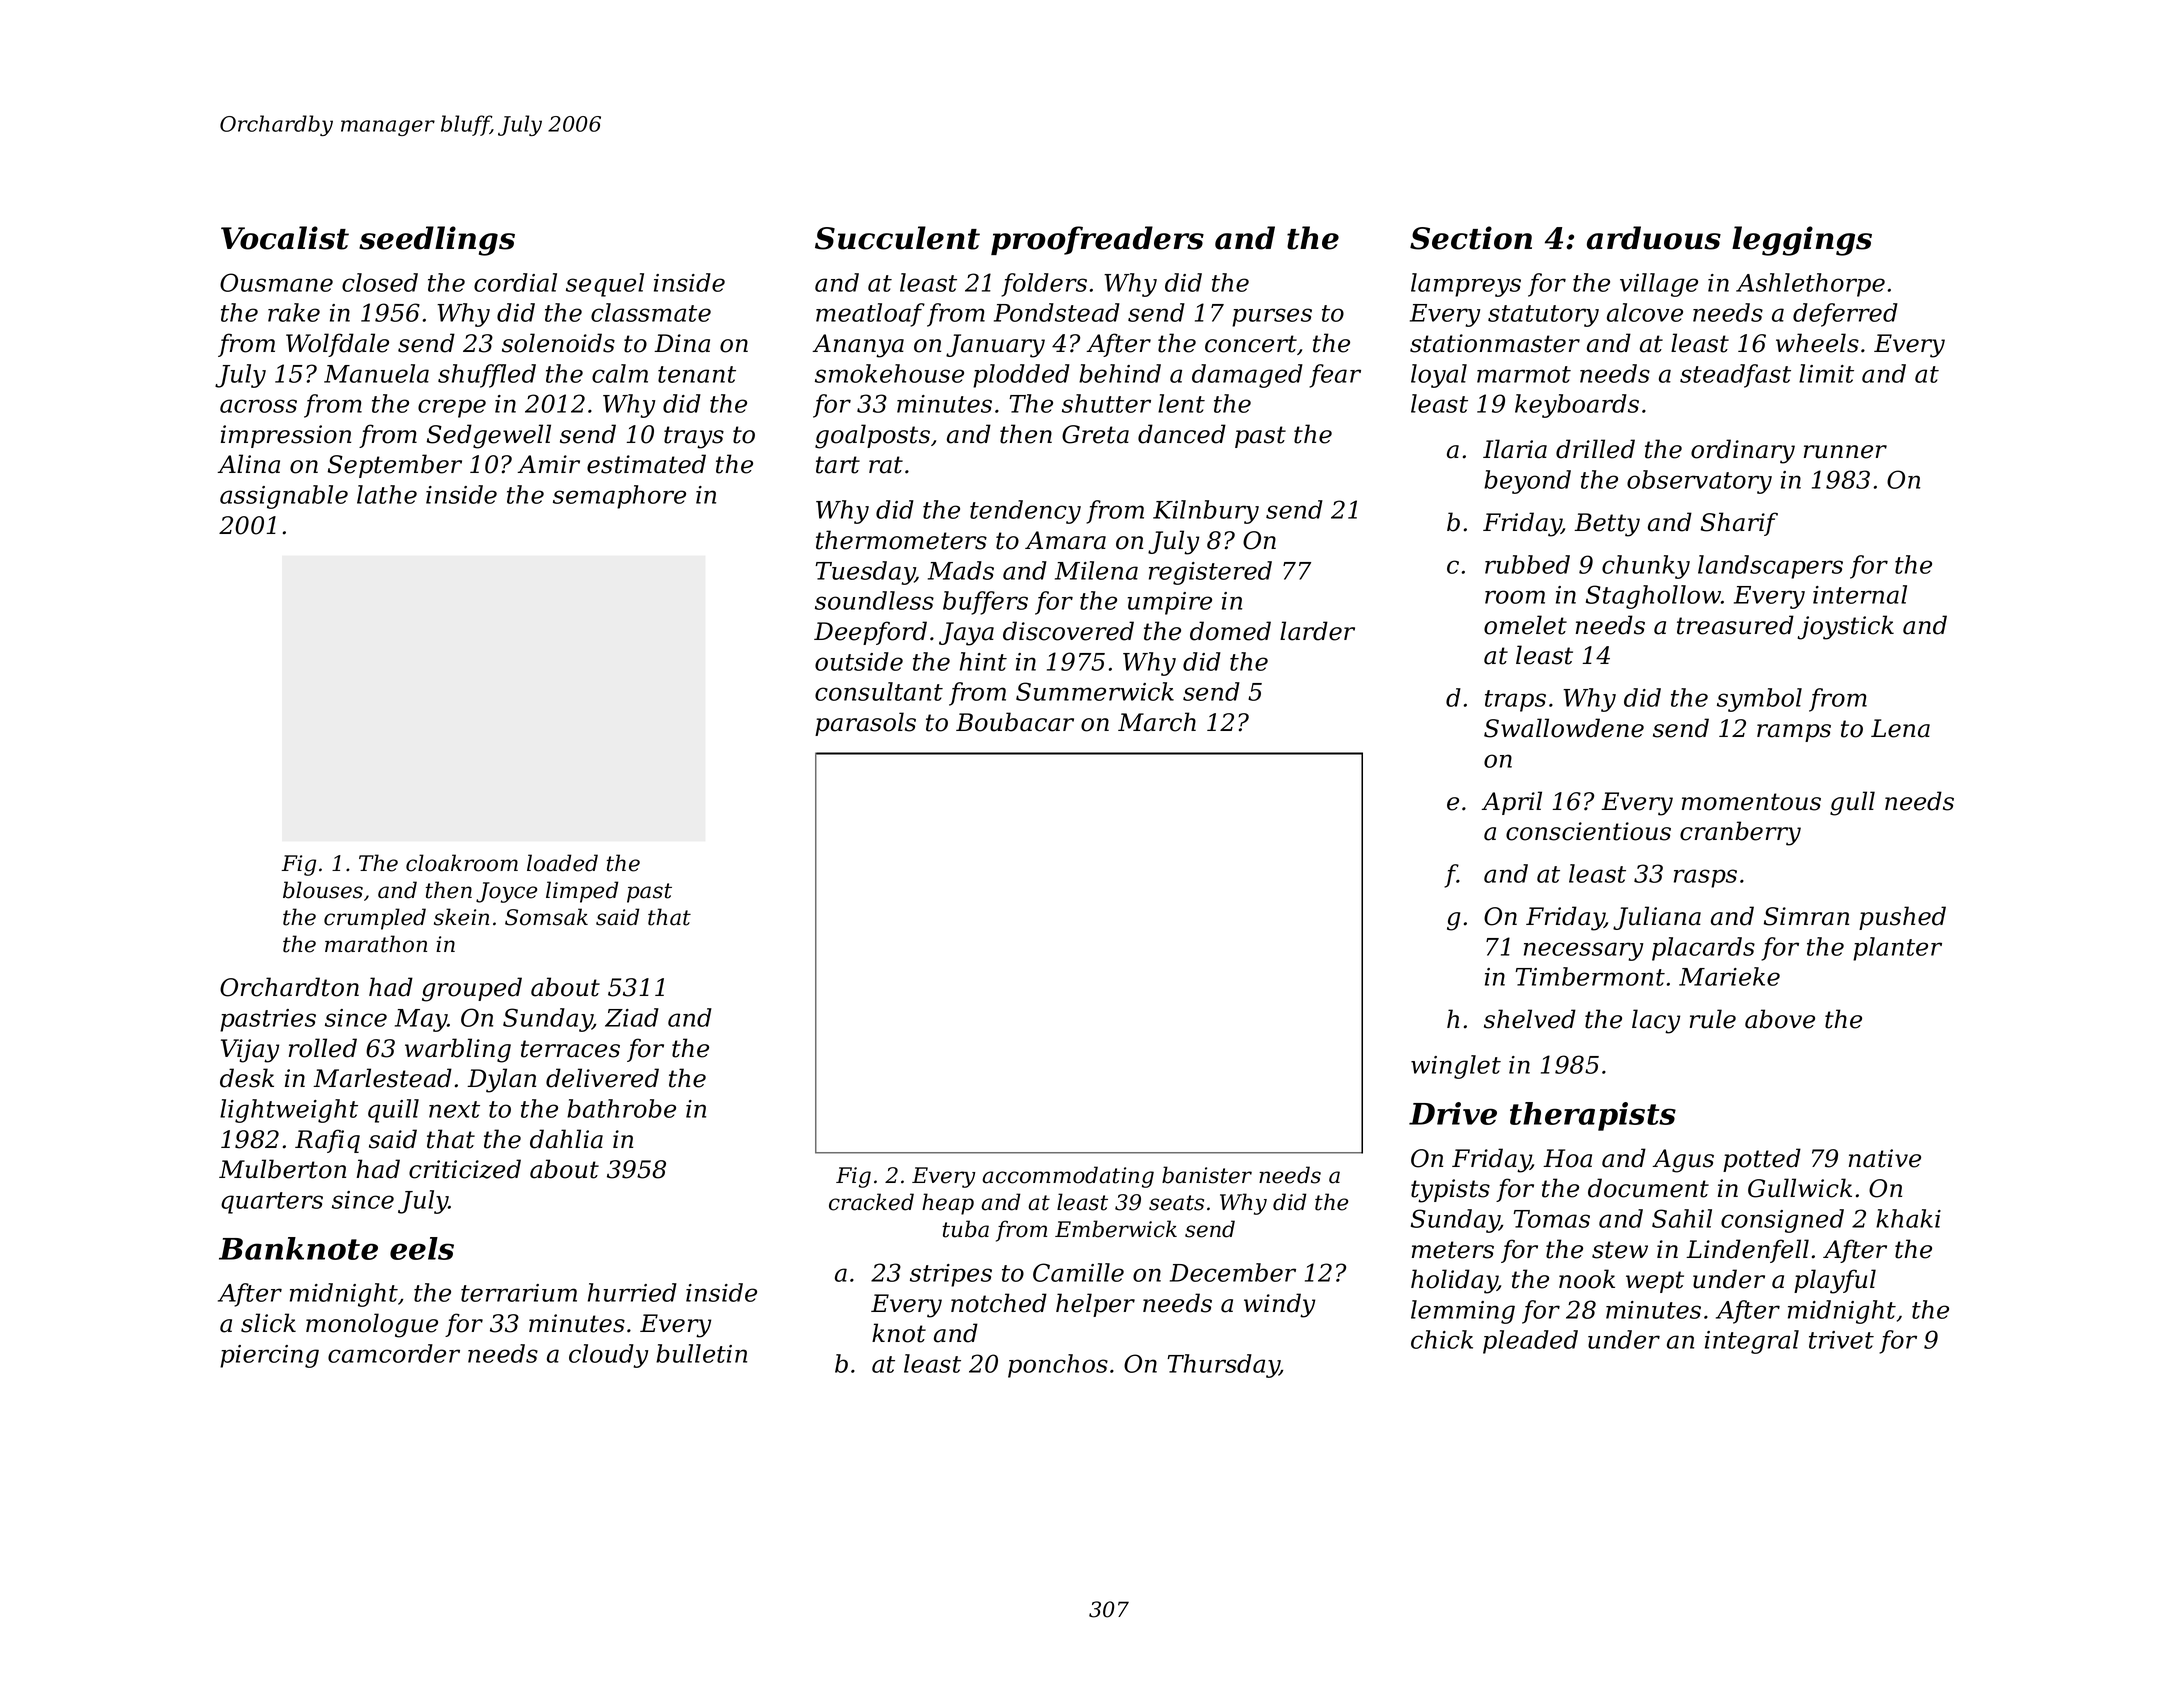 Image resolution: width=2178 pixels, height=1683 pixels. I want to click on cloudy, so click(608, 1356).
